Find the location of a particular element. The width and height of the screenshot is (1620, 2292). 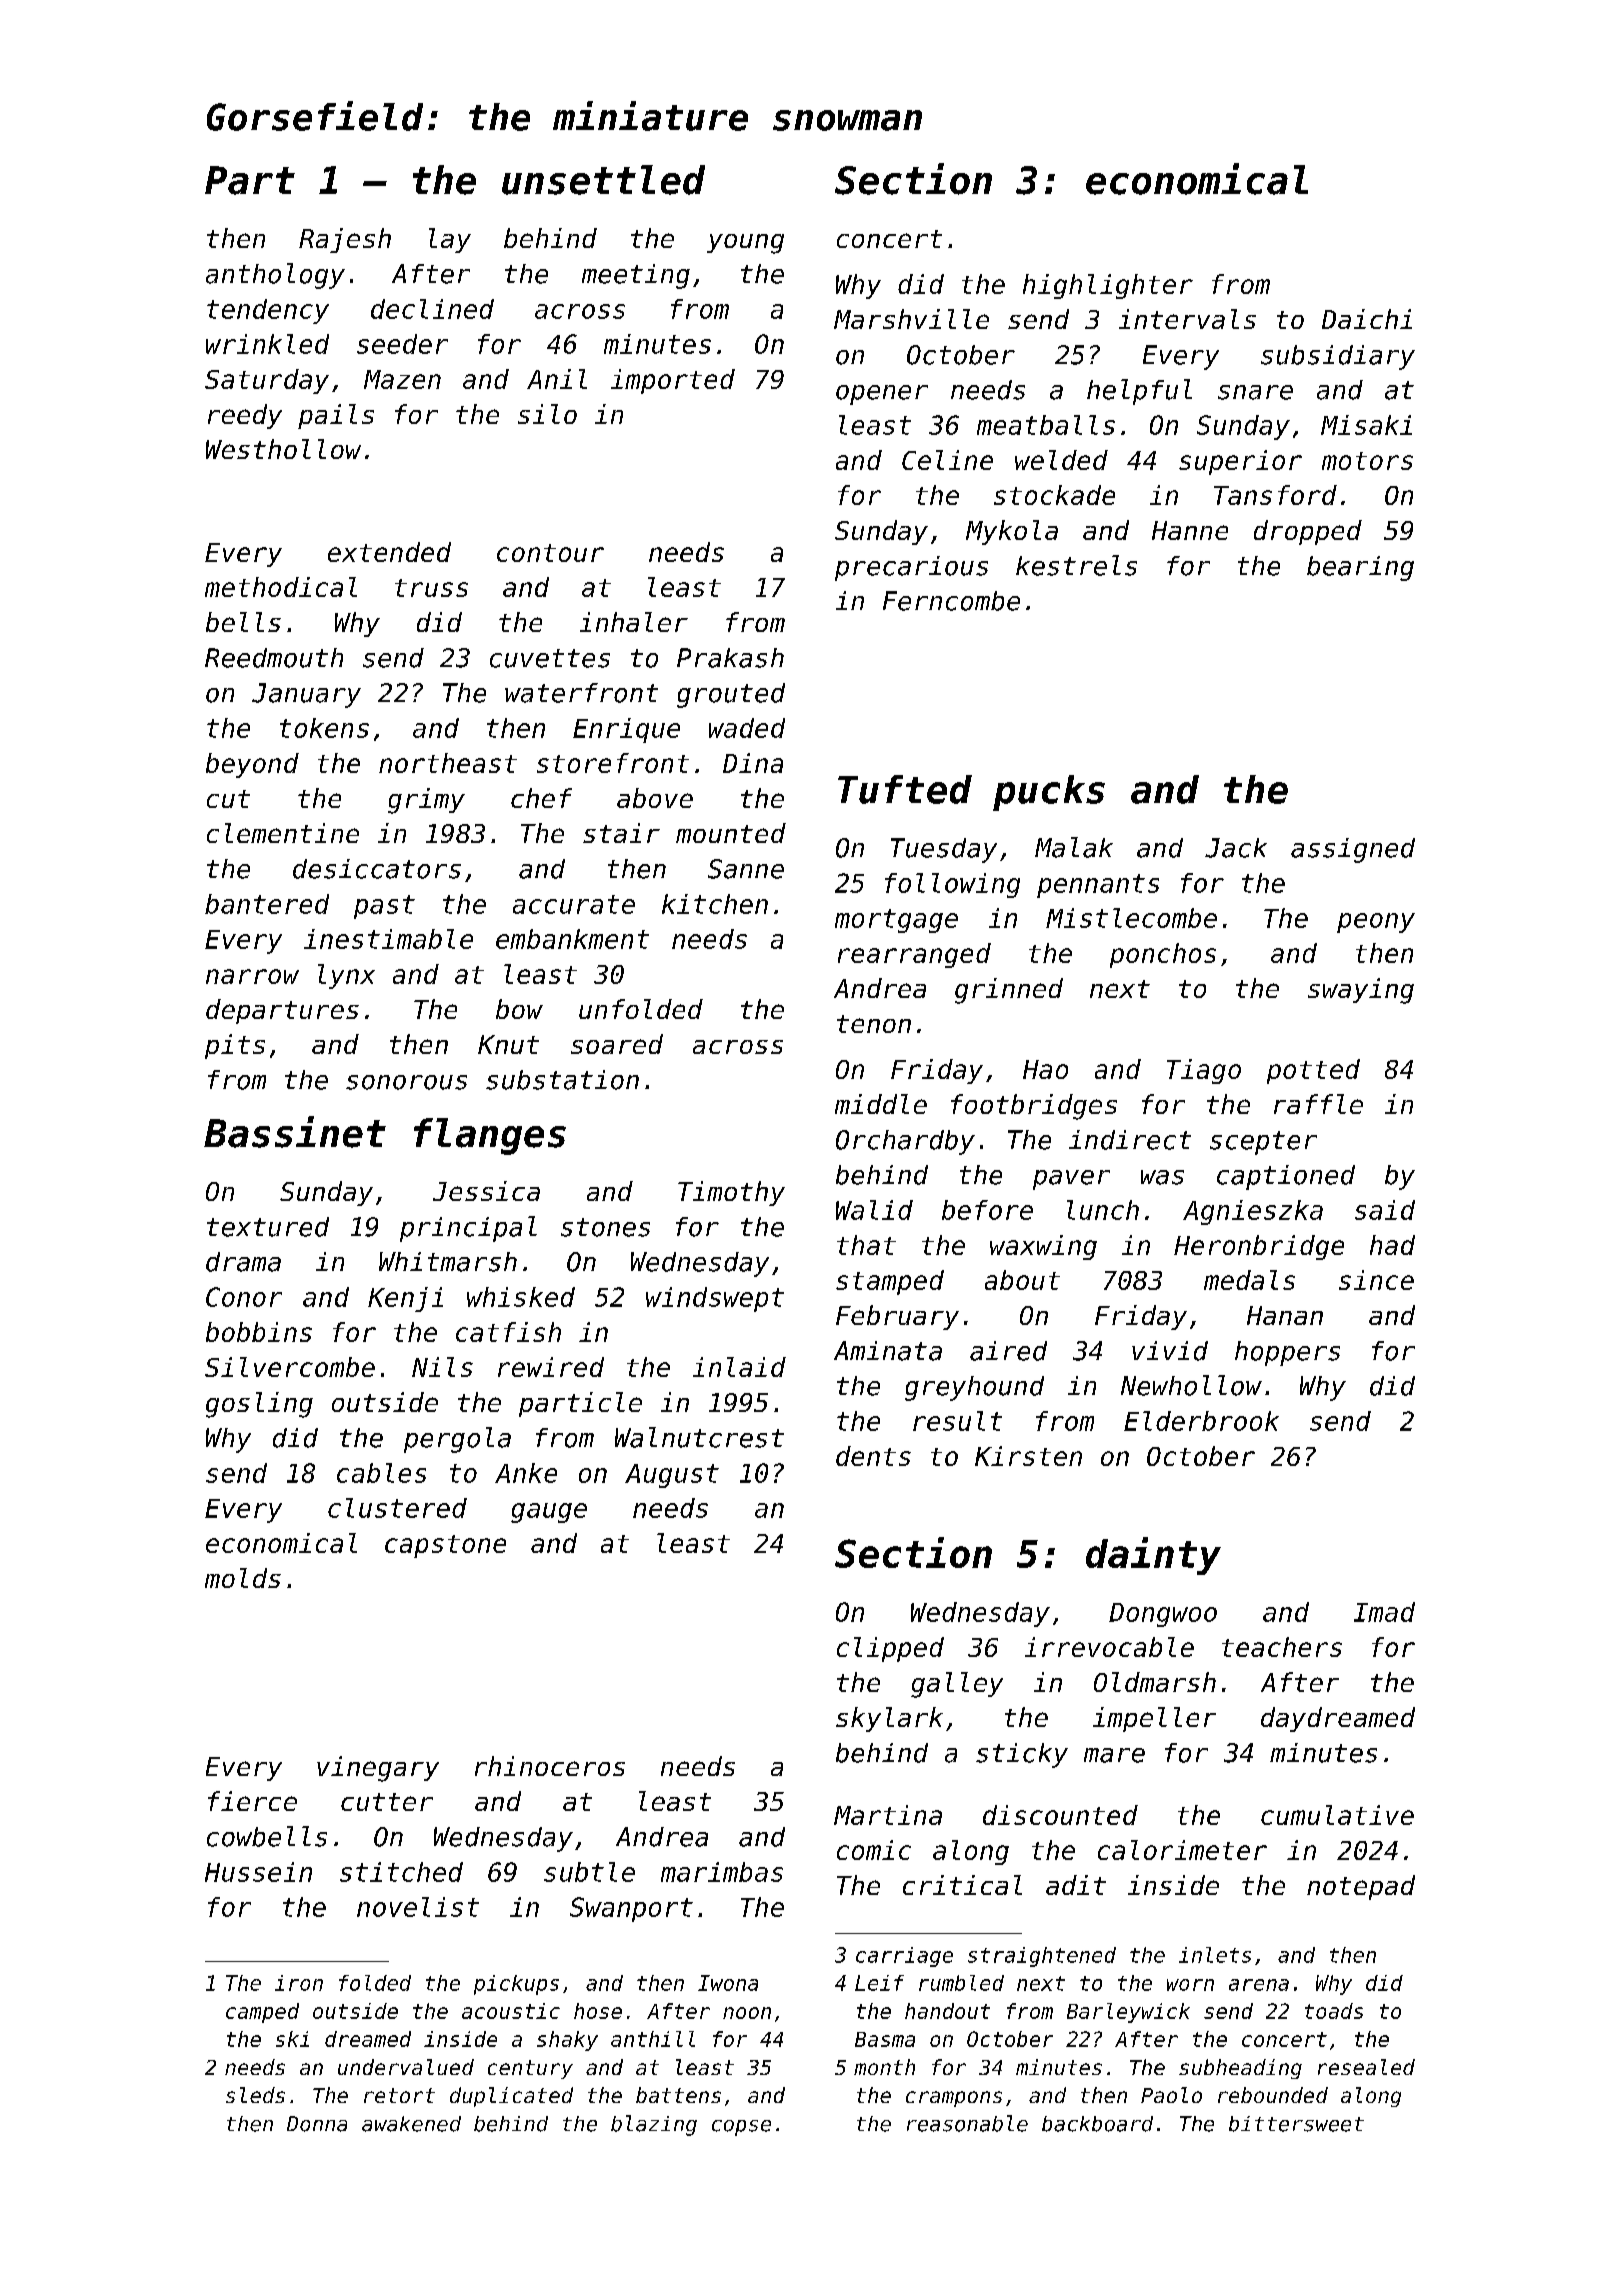

pennants is located at coordinates (1098, 886).
